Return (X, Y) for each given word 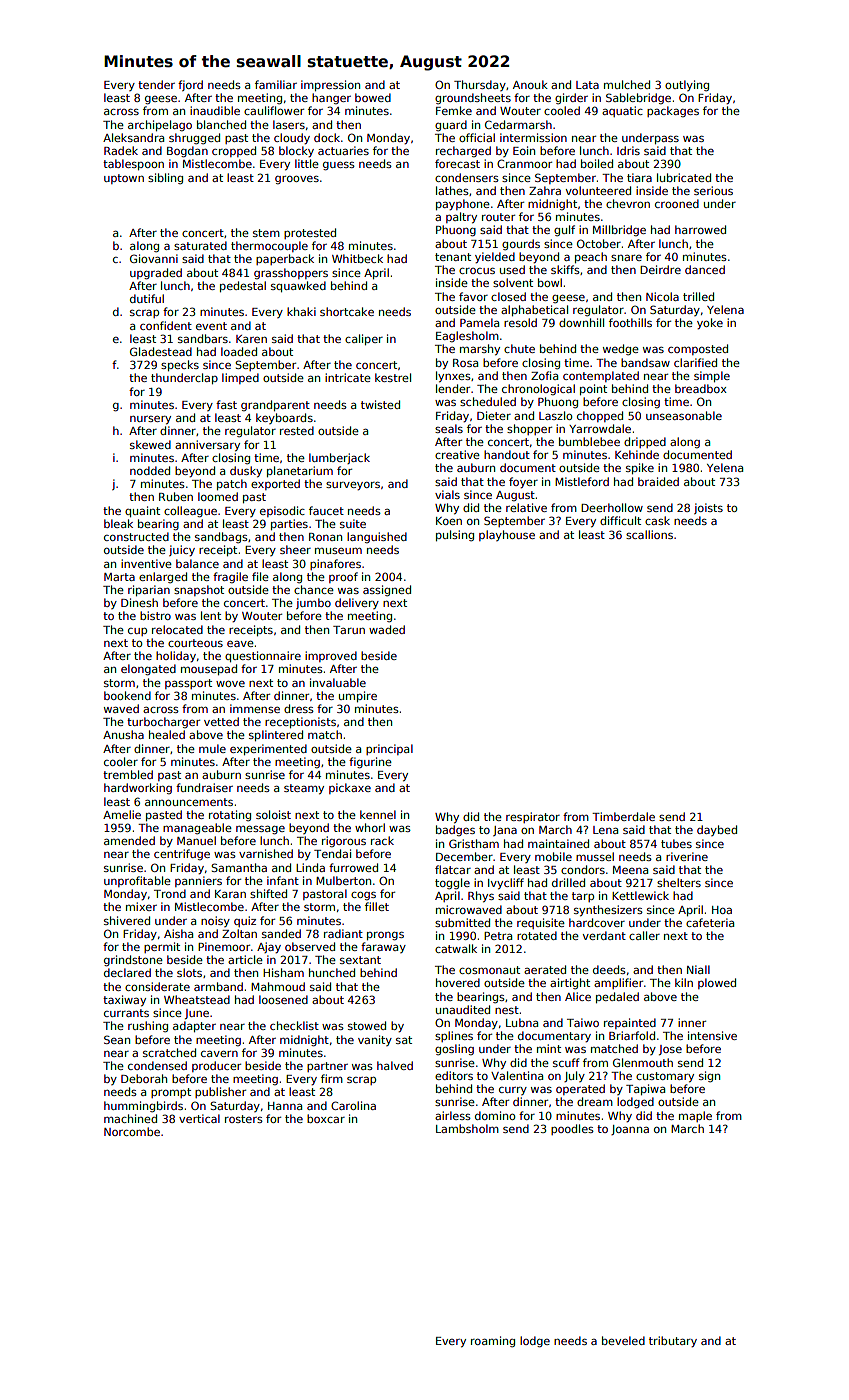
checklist (294, 1025)
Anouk (530, 84)
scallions (649, 534)
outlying (687, 85)
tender (156, 84)
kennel (378, 814)
